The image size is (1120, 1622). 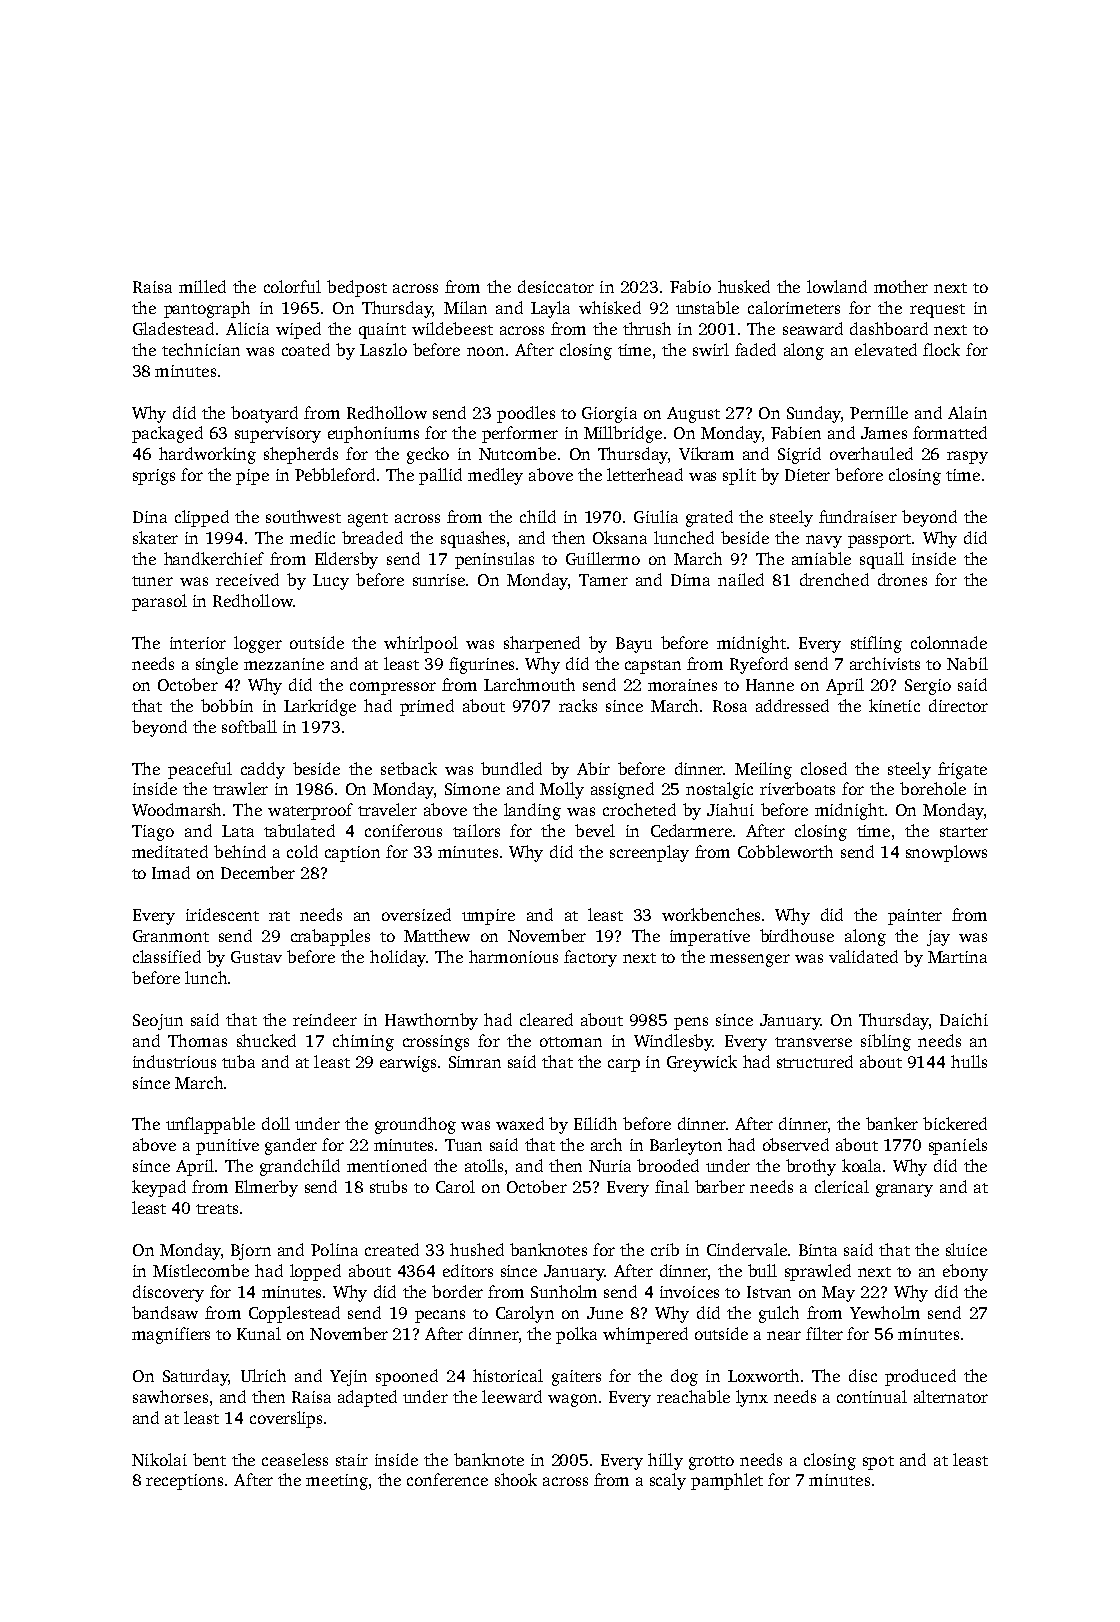 What do you see at coordinates (744, 286) in the screenshot?
I see `husked` at bounding box center [744, 286].
